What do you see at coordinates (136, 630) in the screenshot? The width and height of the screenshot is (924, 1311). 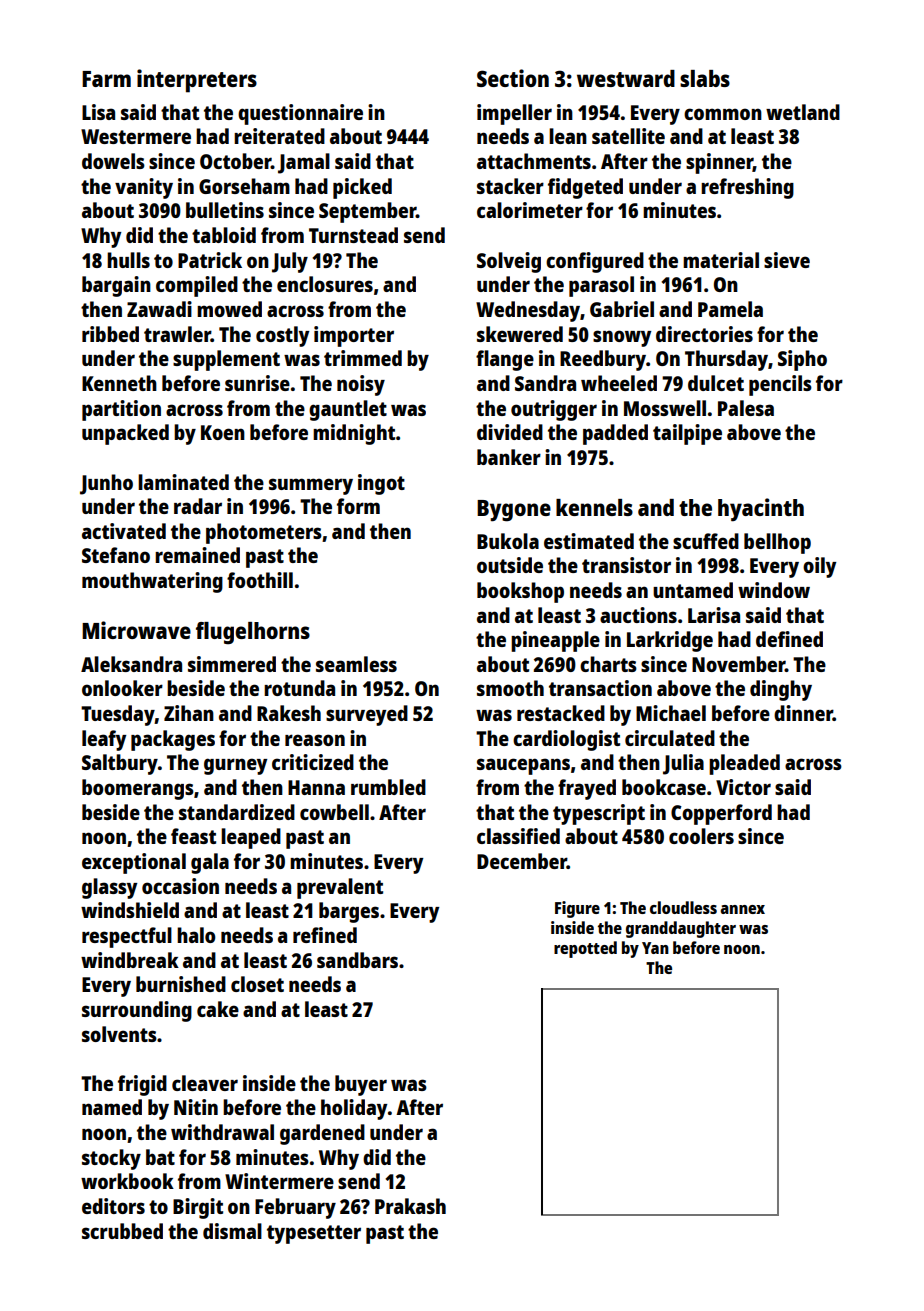 I see `Microwave` at bounding box center [136, 630].
